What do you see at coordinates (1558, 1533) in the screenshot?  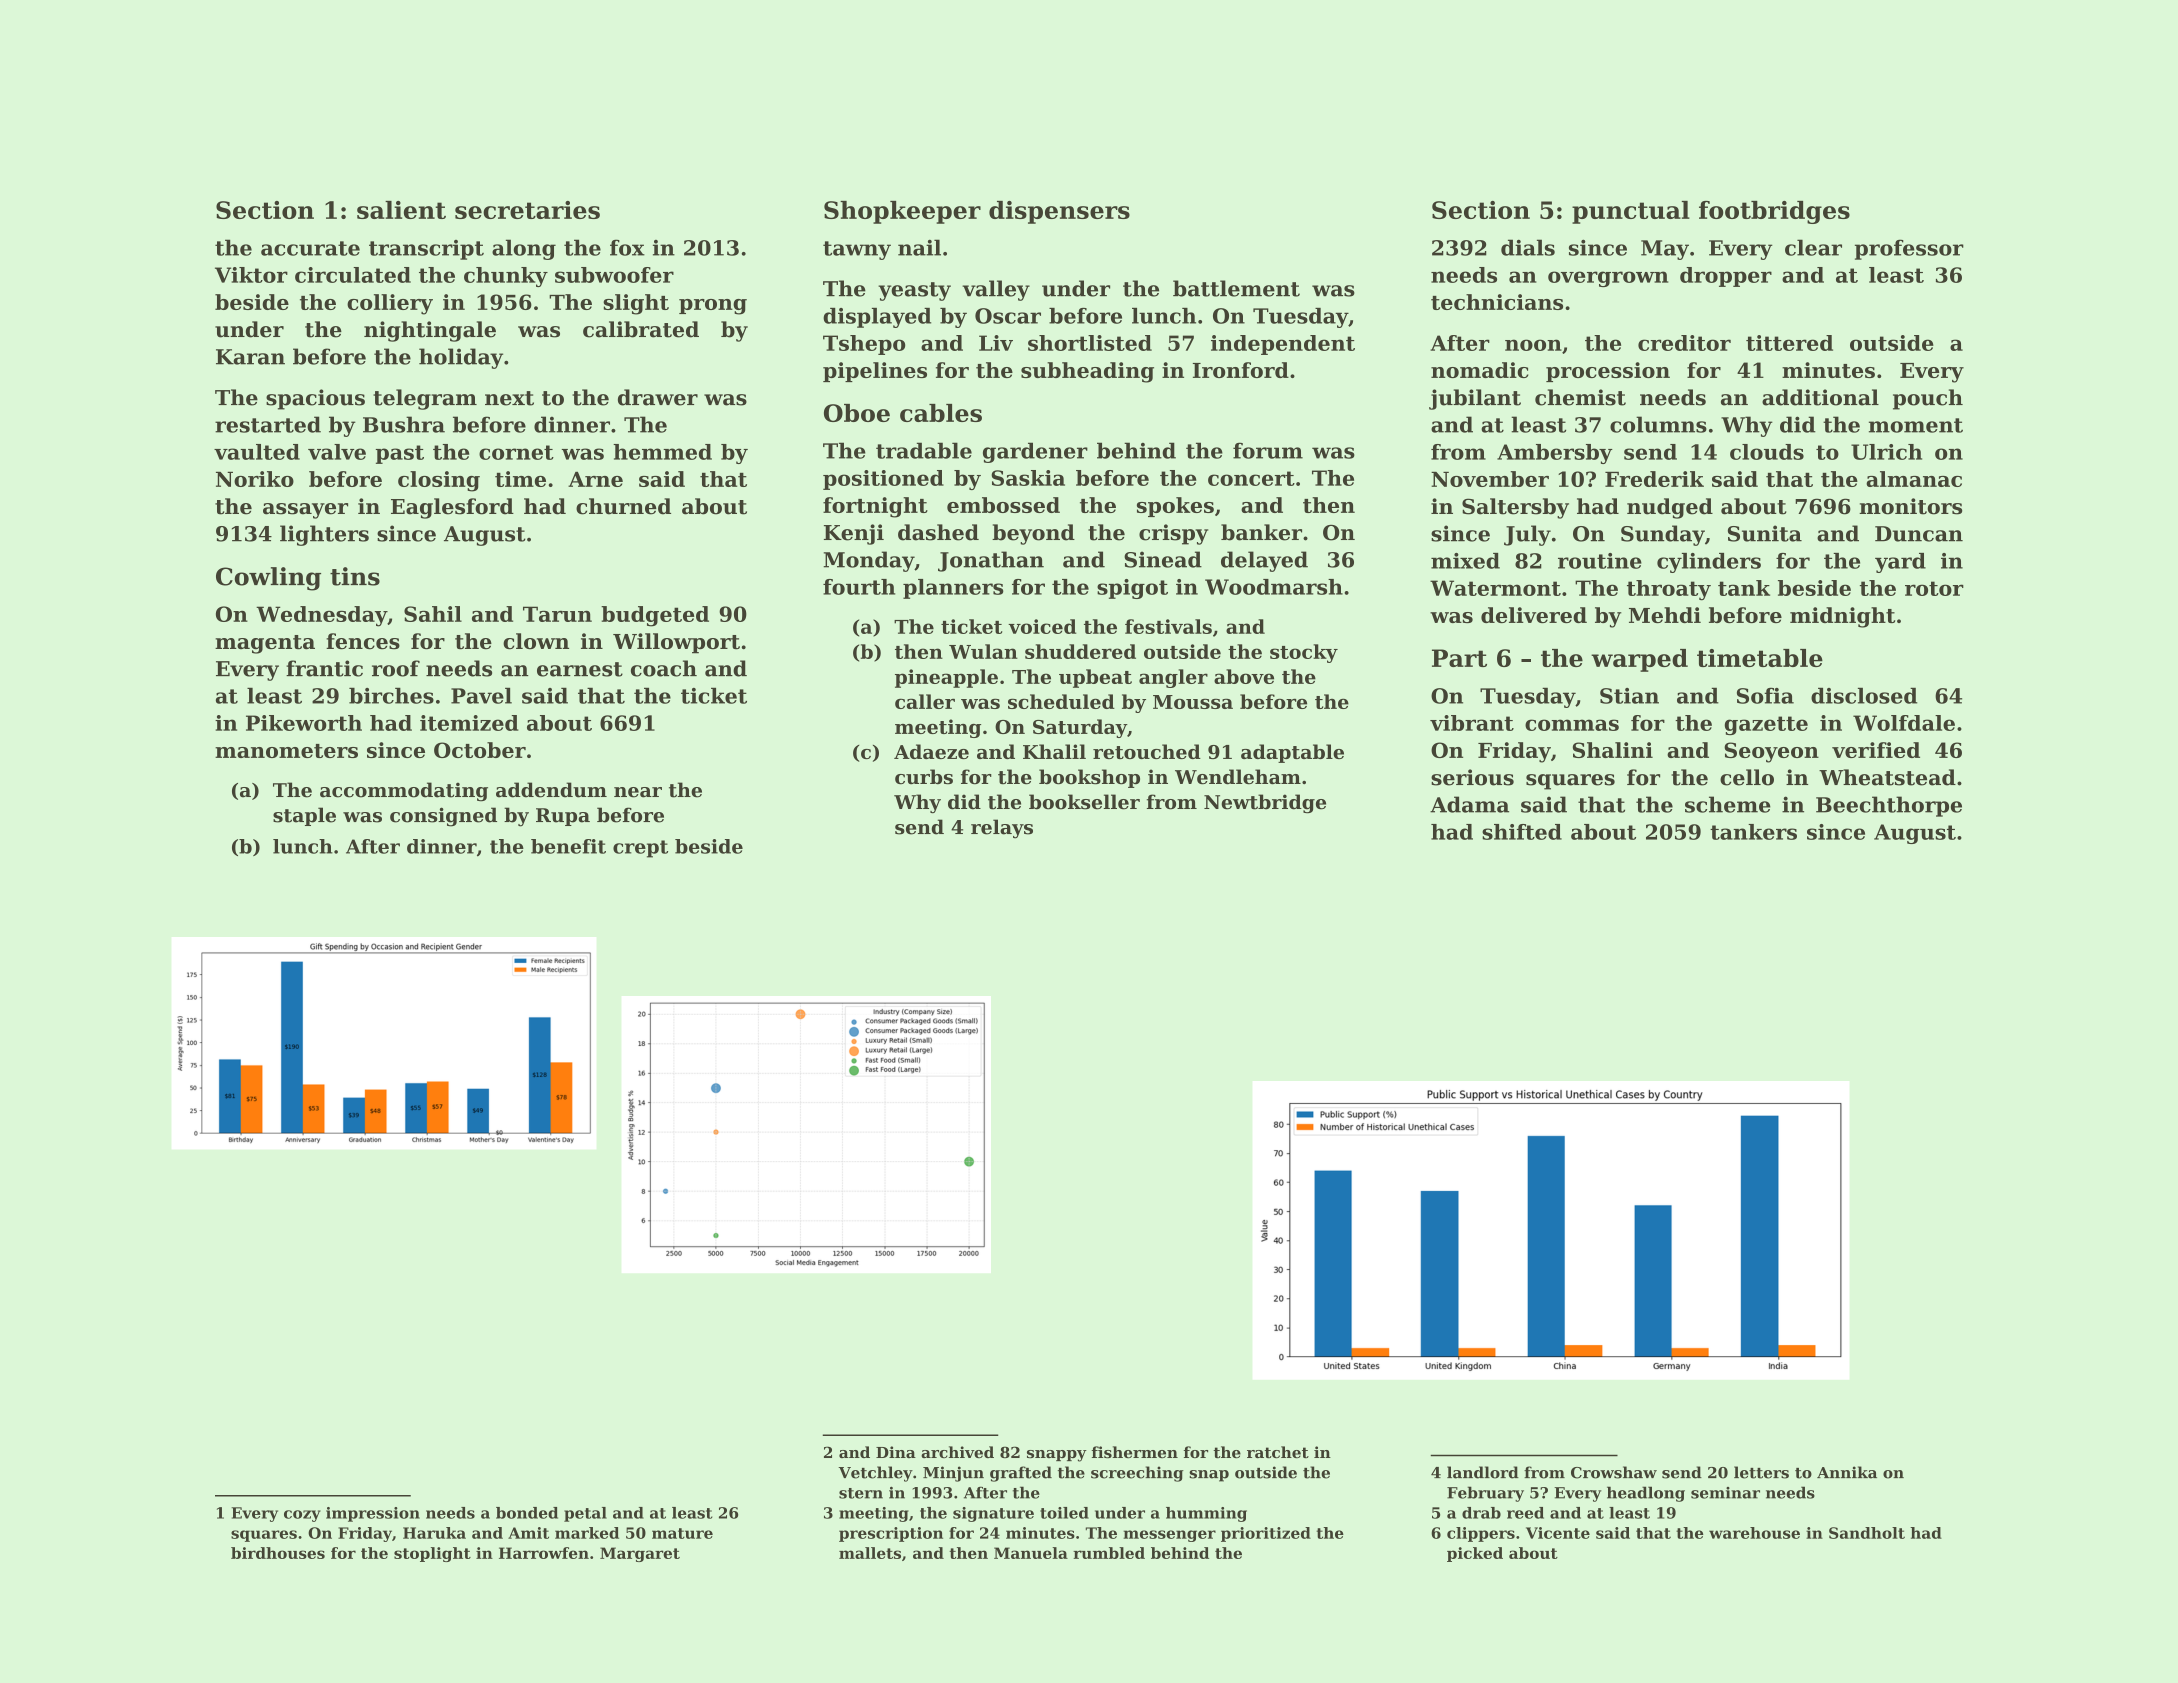 I see `Vicente` at bounding box center [1558, 1533].
